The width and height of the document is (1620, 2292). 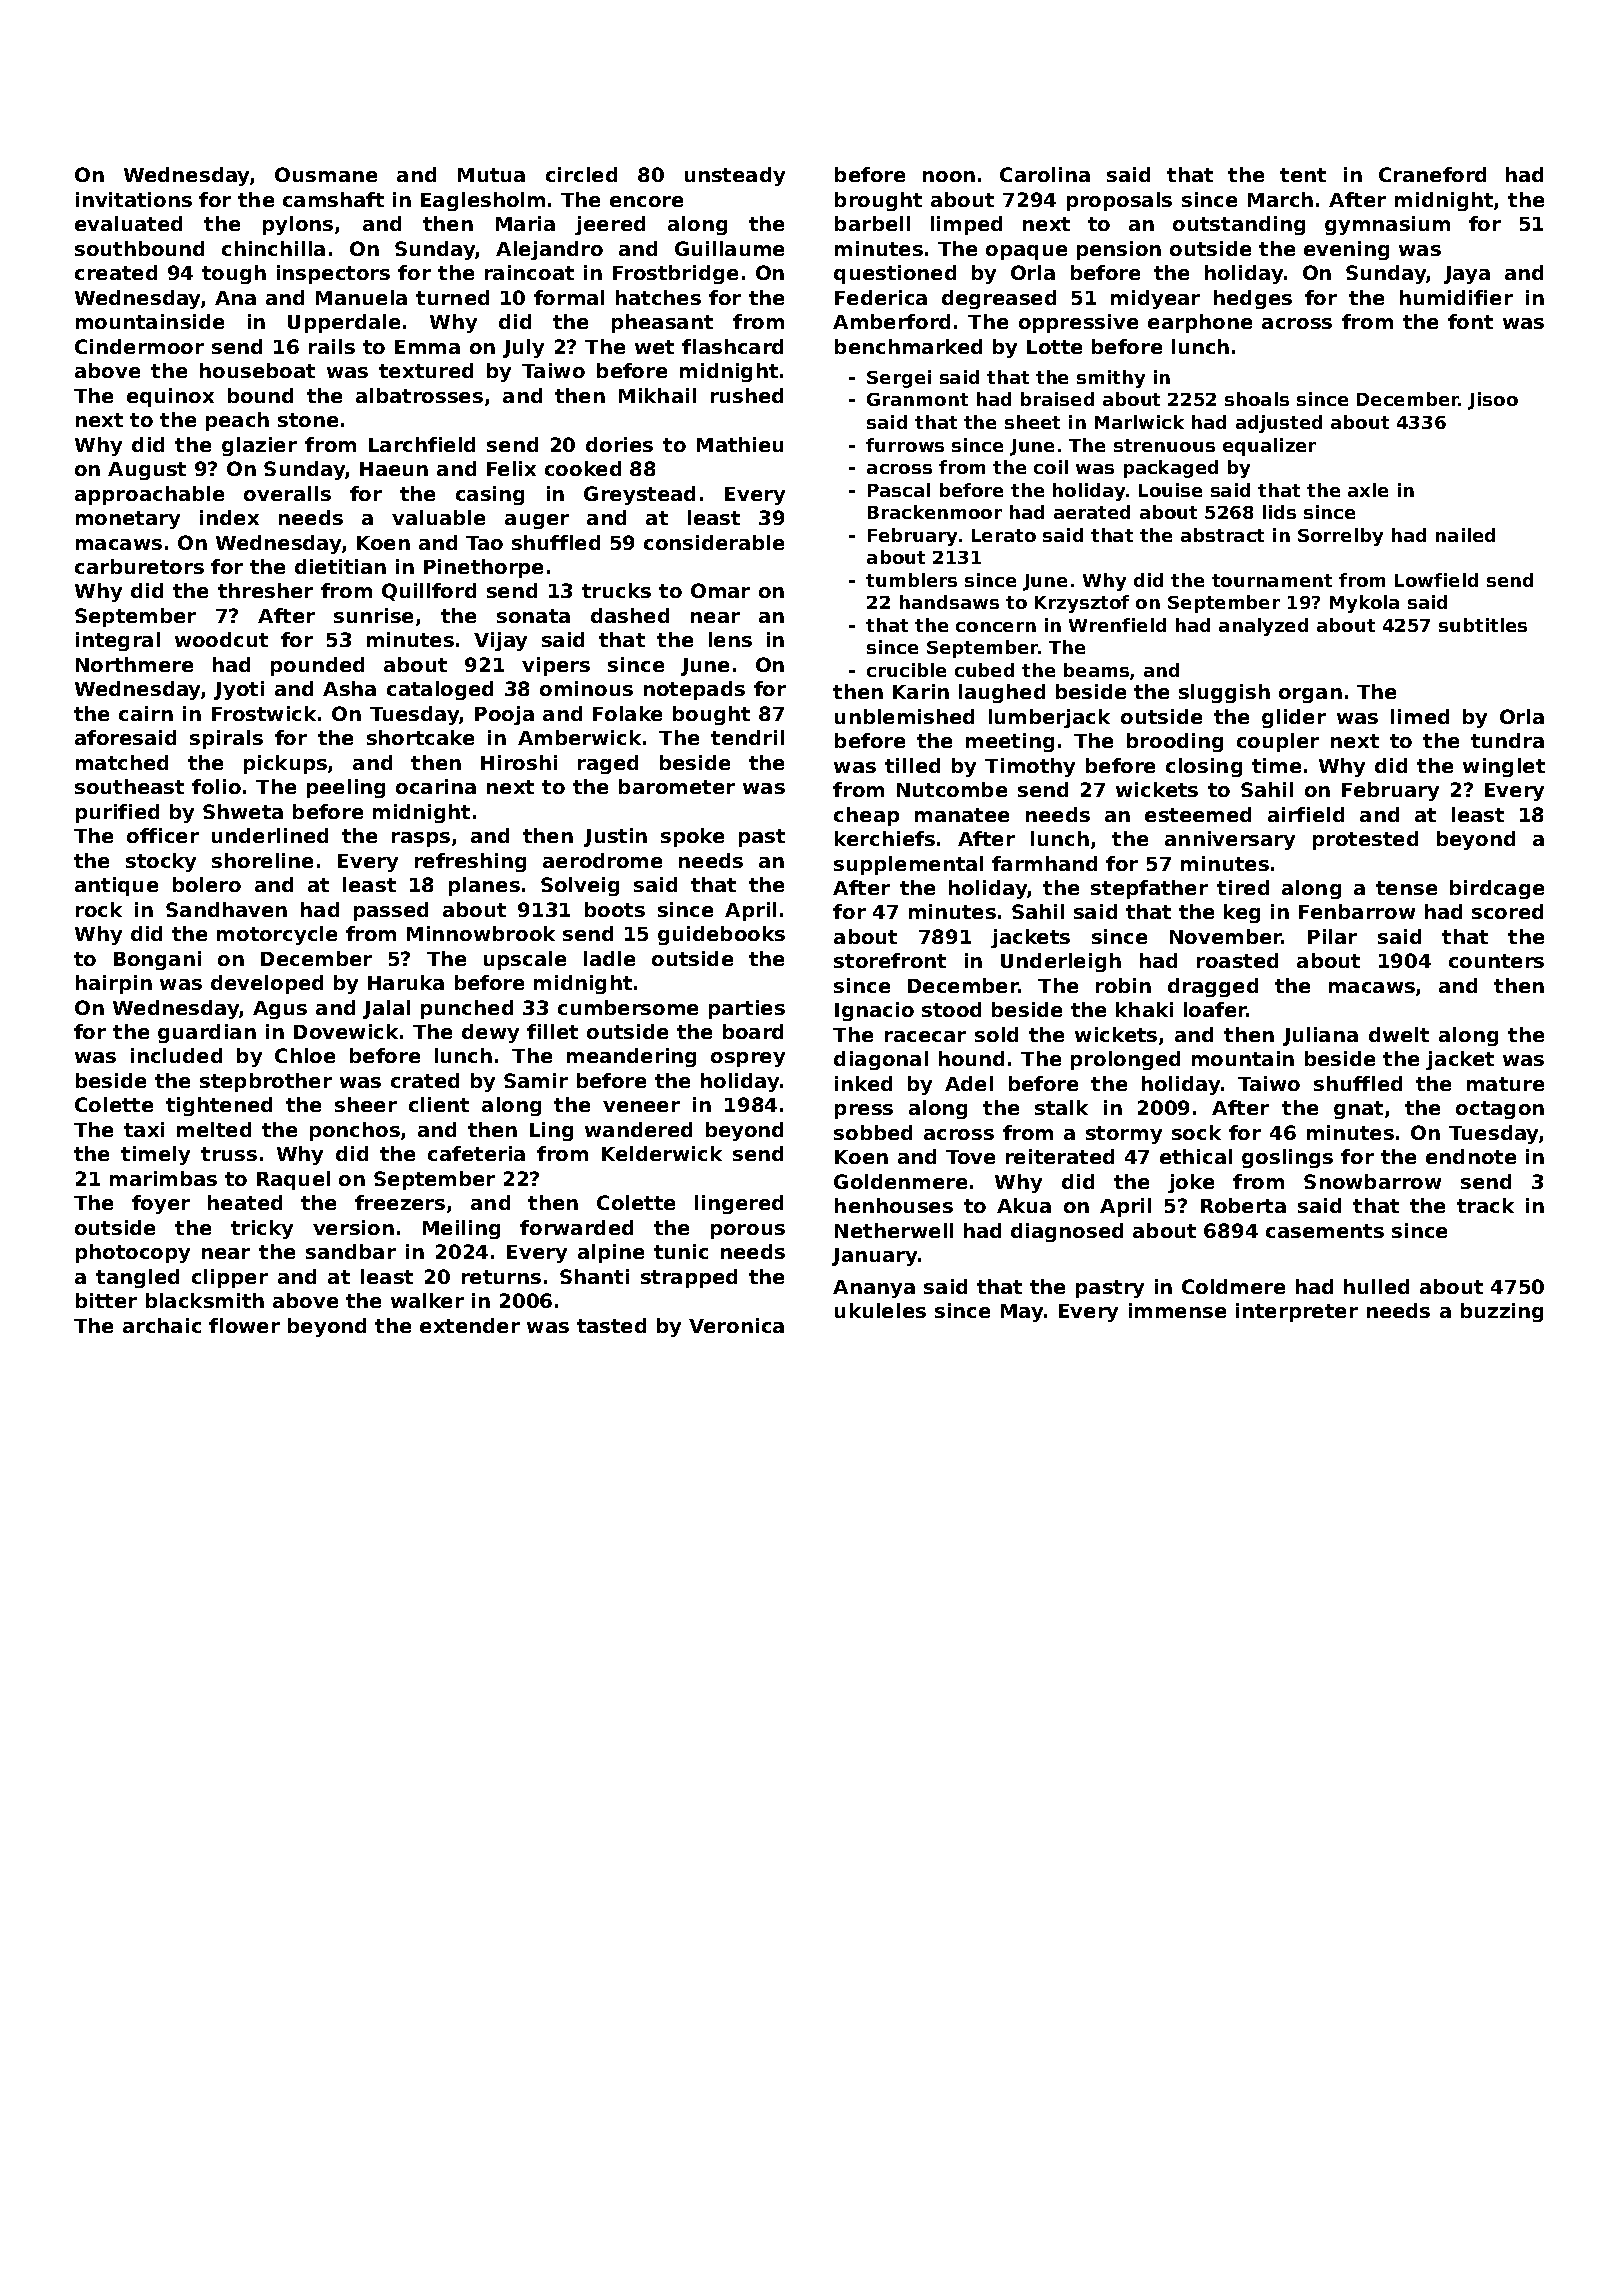 I want to click on roasted, so click(x=1237, y=960).
